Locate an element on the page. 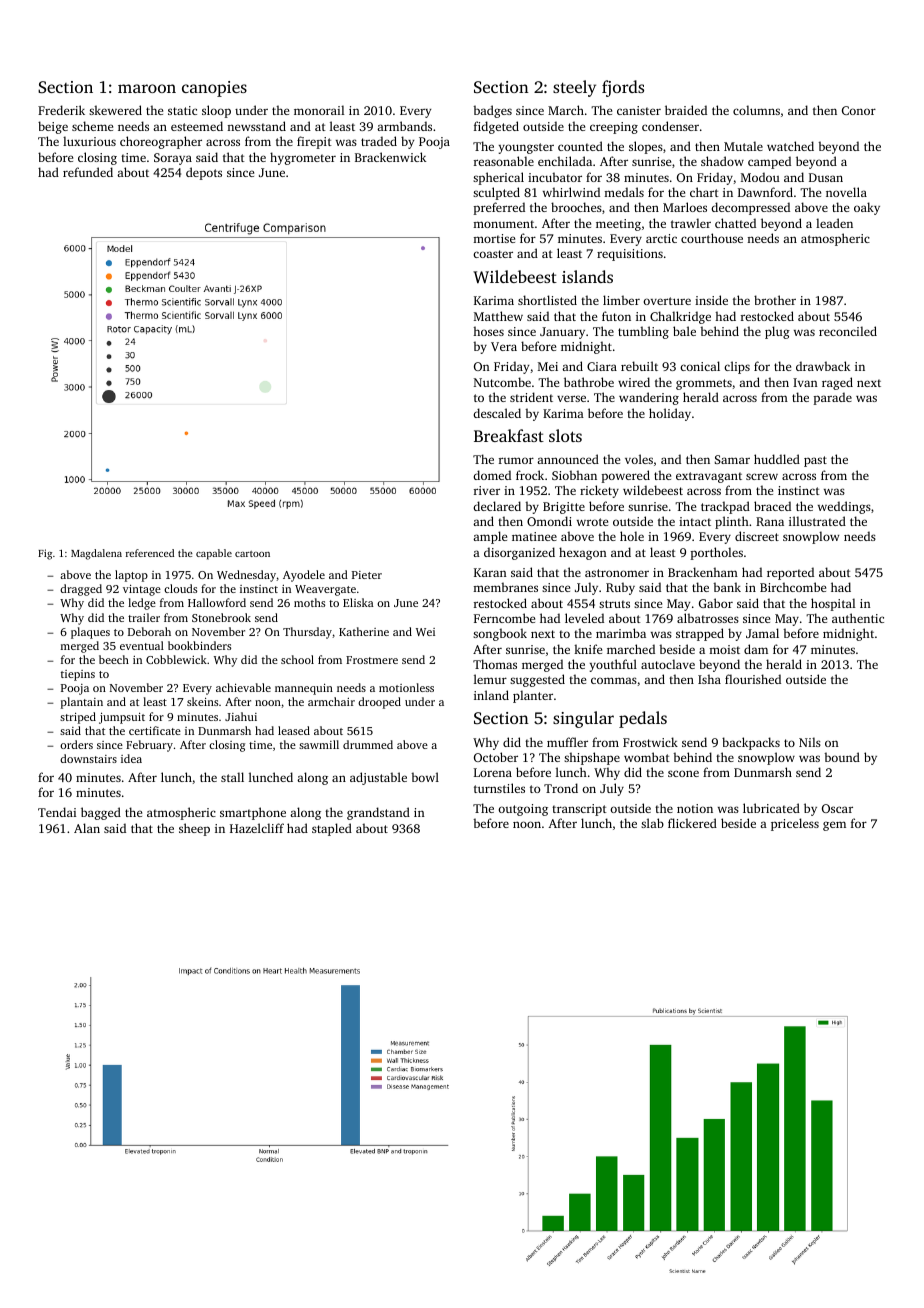 This document has width=924, height=1308. monorail is located at coordinates (319, 110).
